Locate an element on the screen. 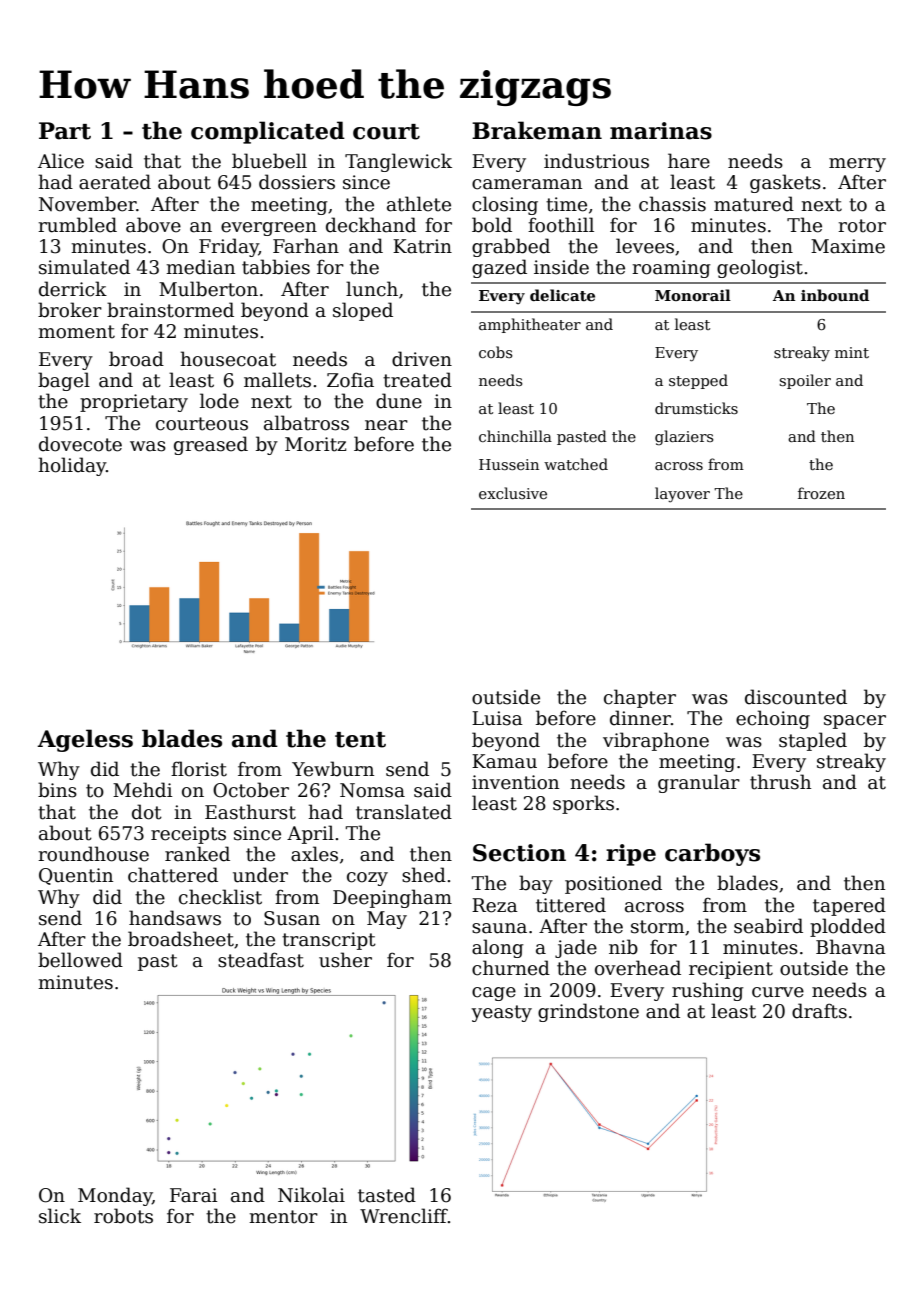  Part is located at coordinates (65, 131).
